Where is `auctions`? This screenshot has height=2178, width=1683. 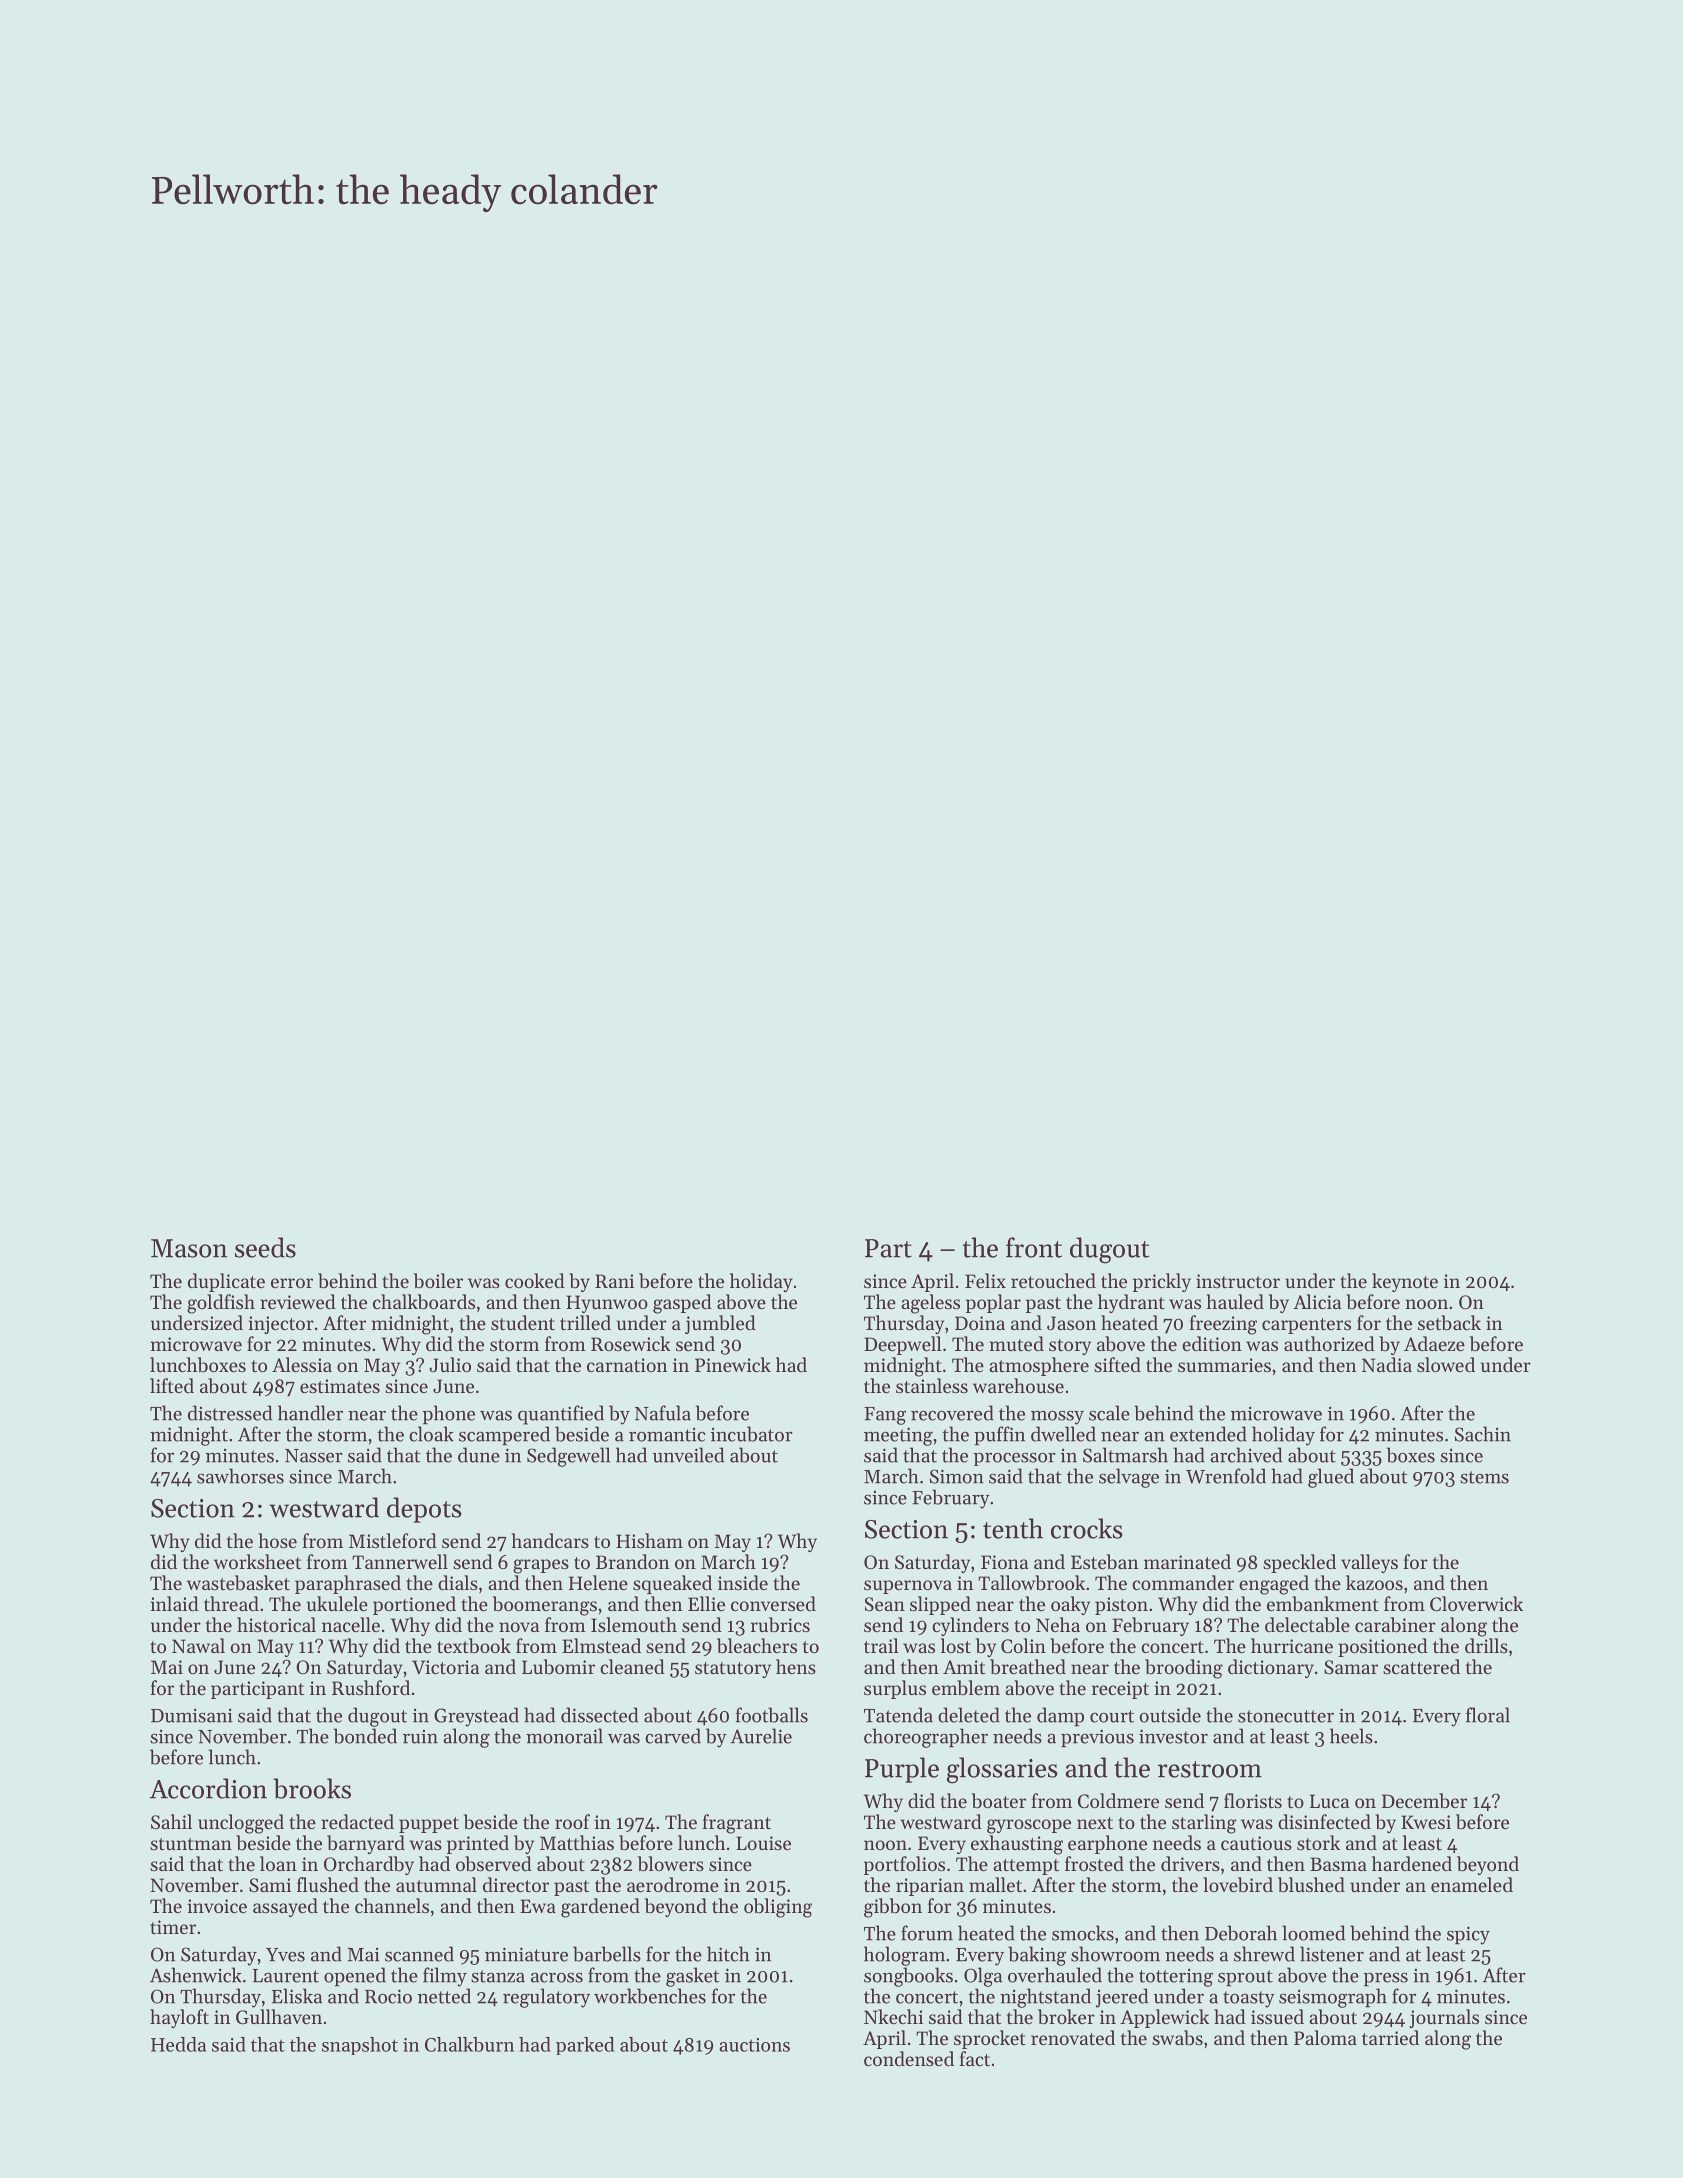
auctions is located at coordinates (754, 2045).
